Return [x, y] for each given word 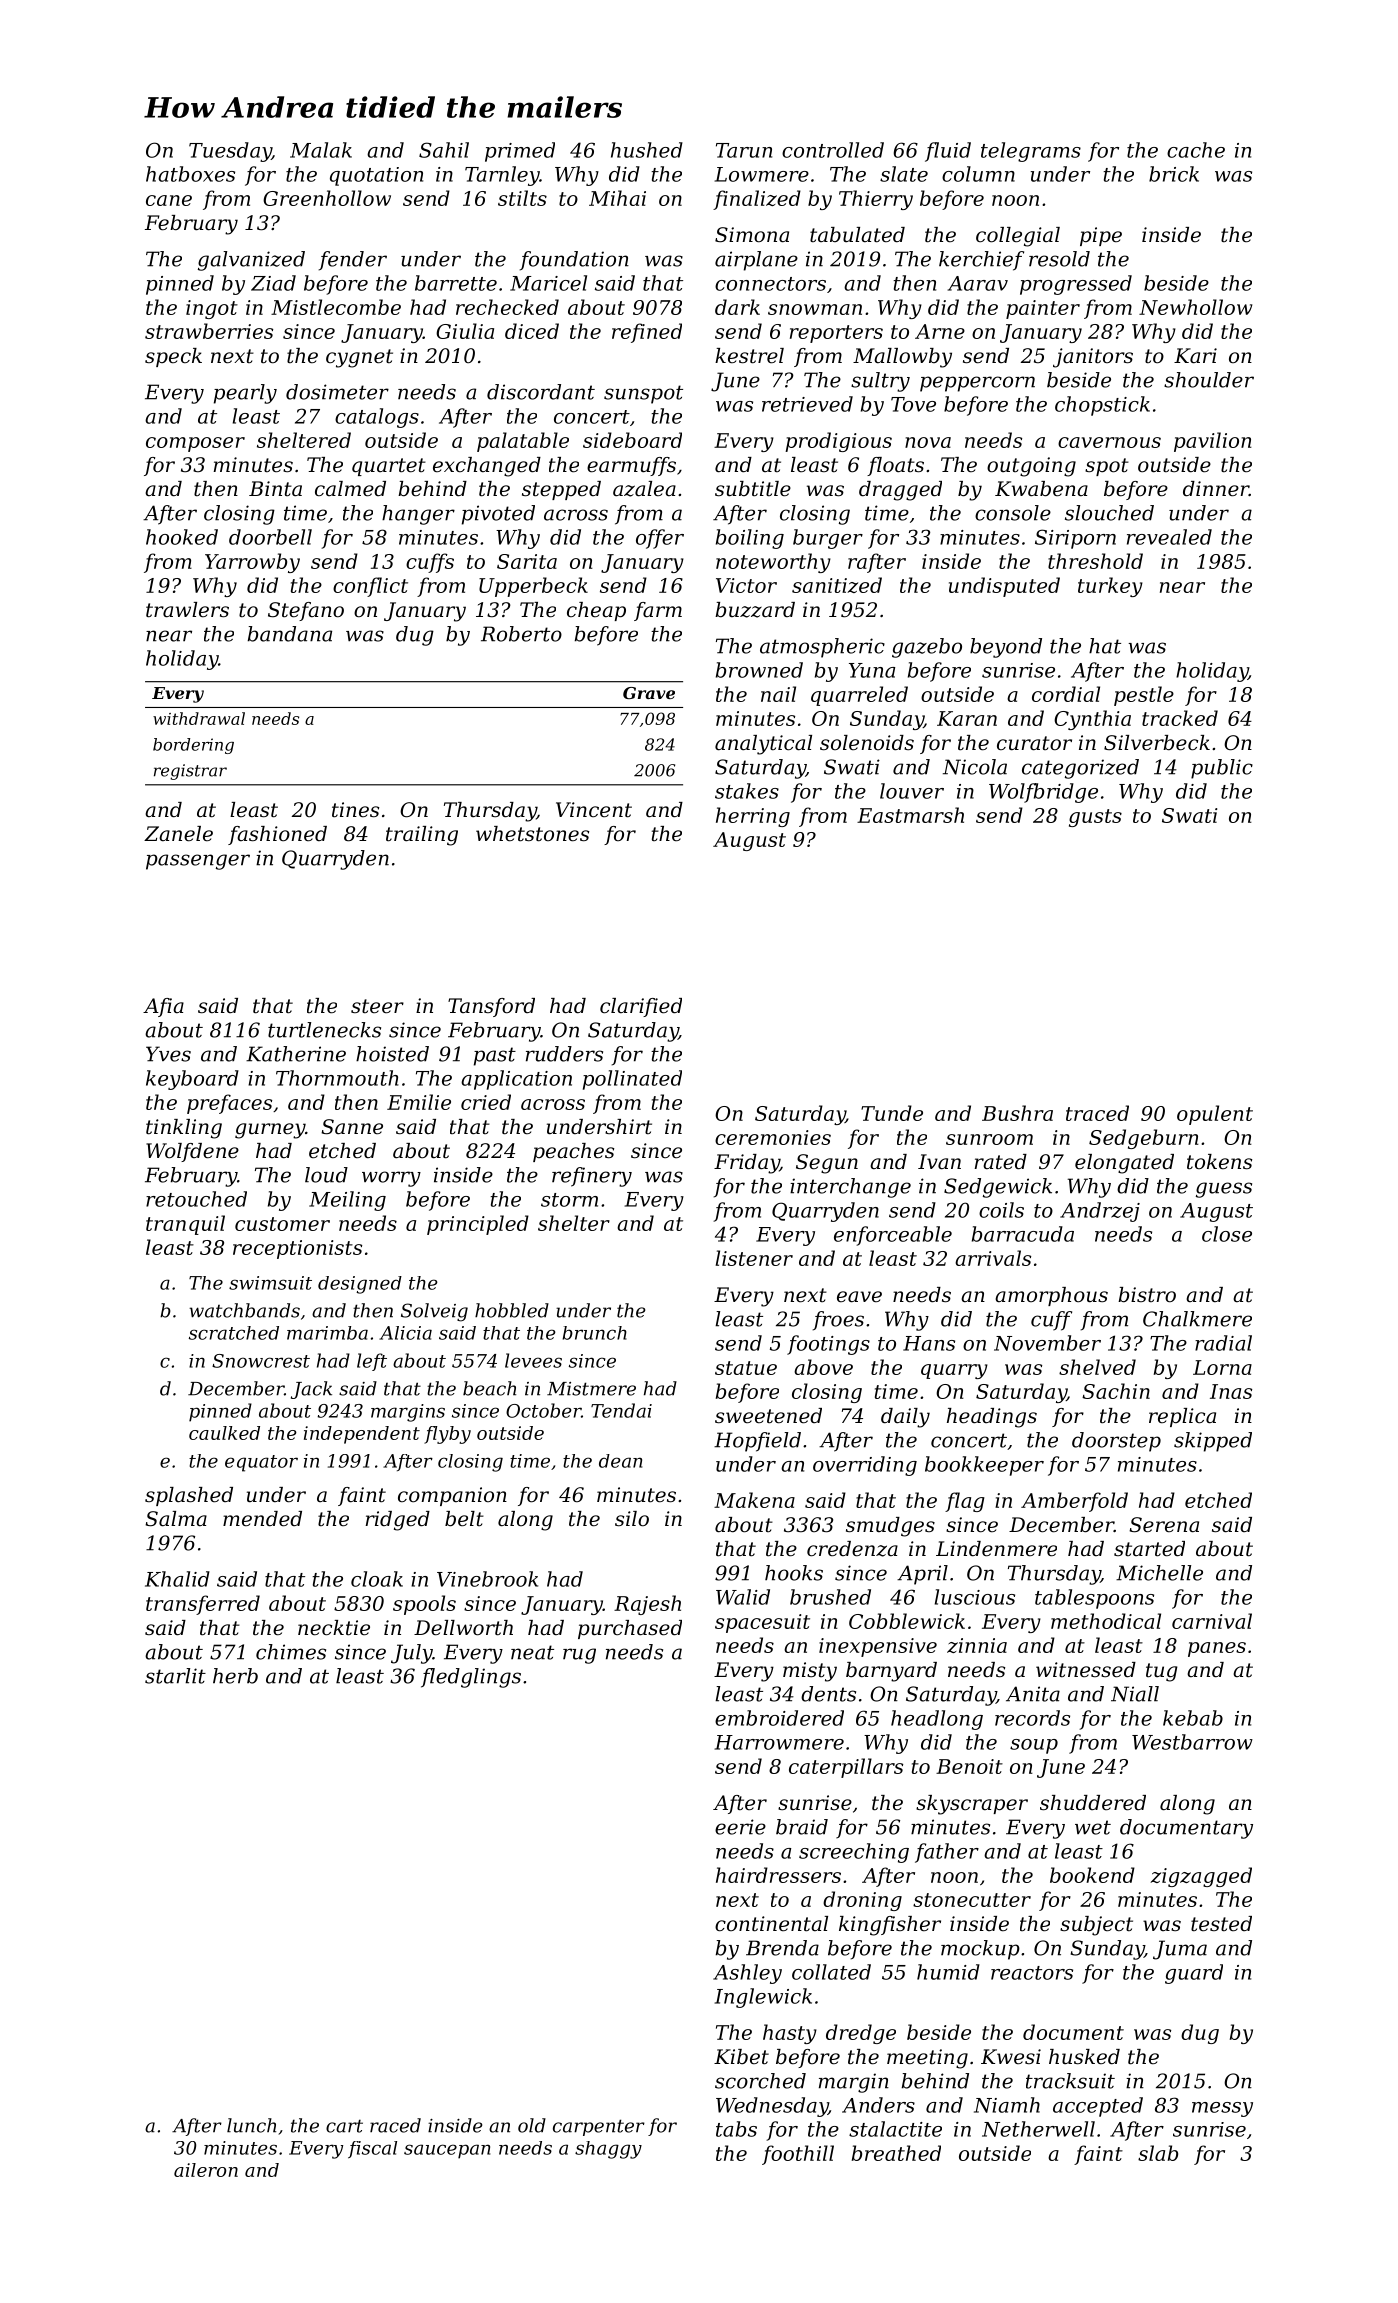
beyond [1006, 648]
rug [579, 1656]
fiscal [372, 2149]
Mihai [617, 198]
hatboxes [190, 174]
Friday [747, 1164]
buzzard [755, 610]
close [1227, 1234]
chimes [291, 1652]
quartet [389, 467]
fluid [948, 152]
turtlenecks [324, 1030]
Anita [1033, 1694]
